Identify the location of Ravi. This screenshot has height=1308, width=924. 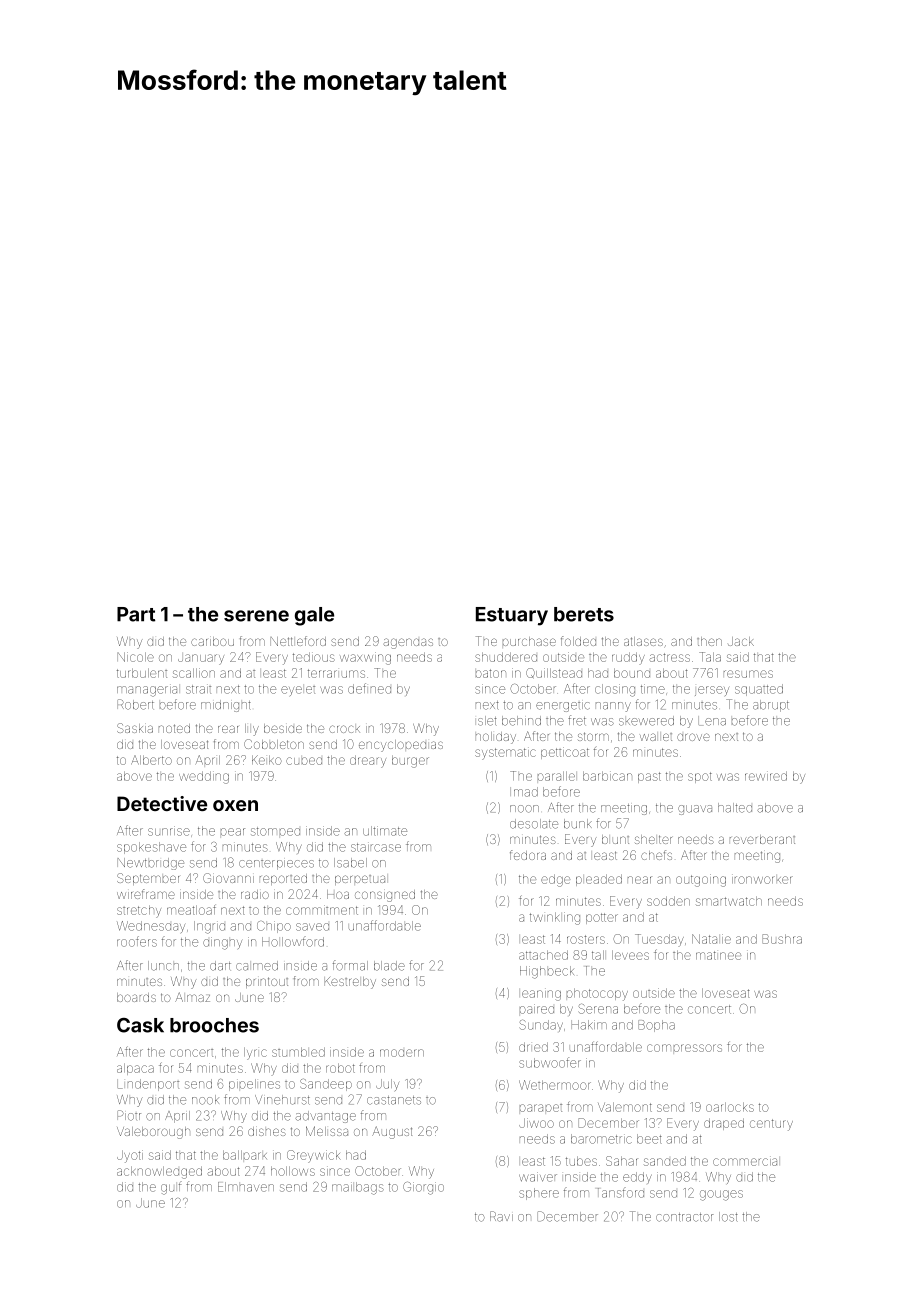
(501, 1216).
